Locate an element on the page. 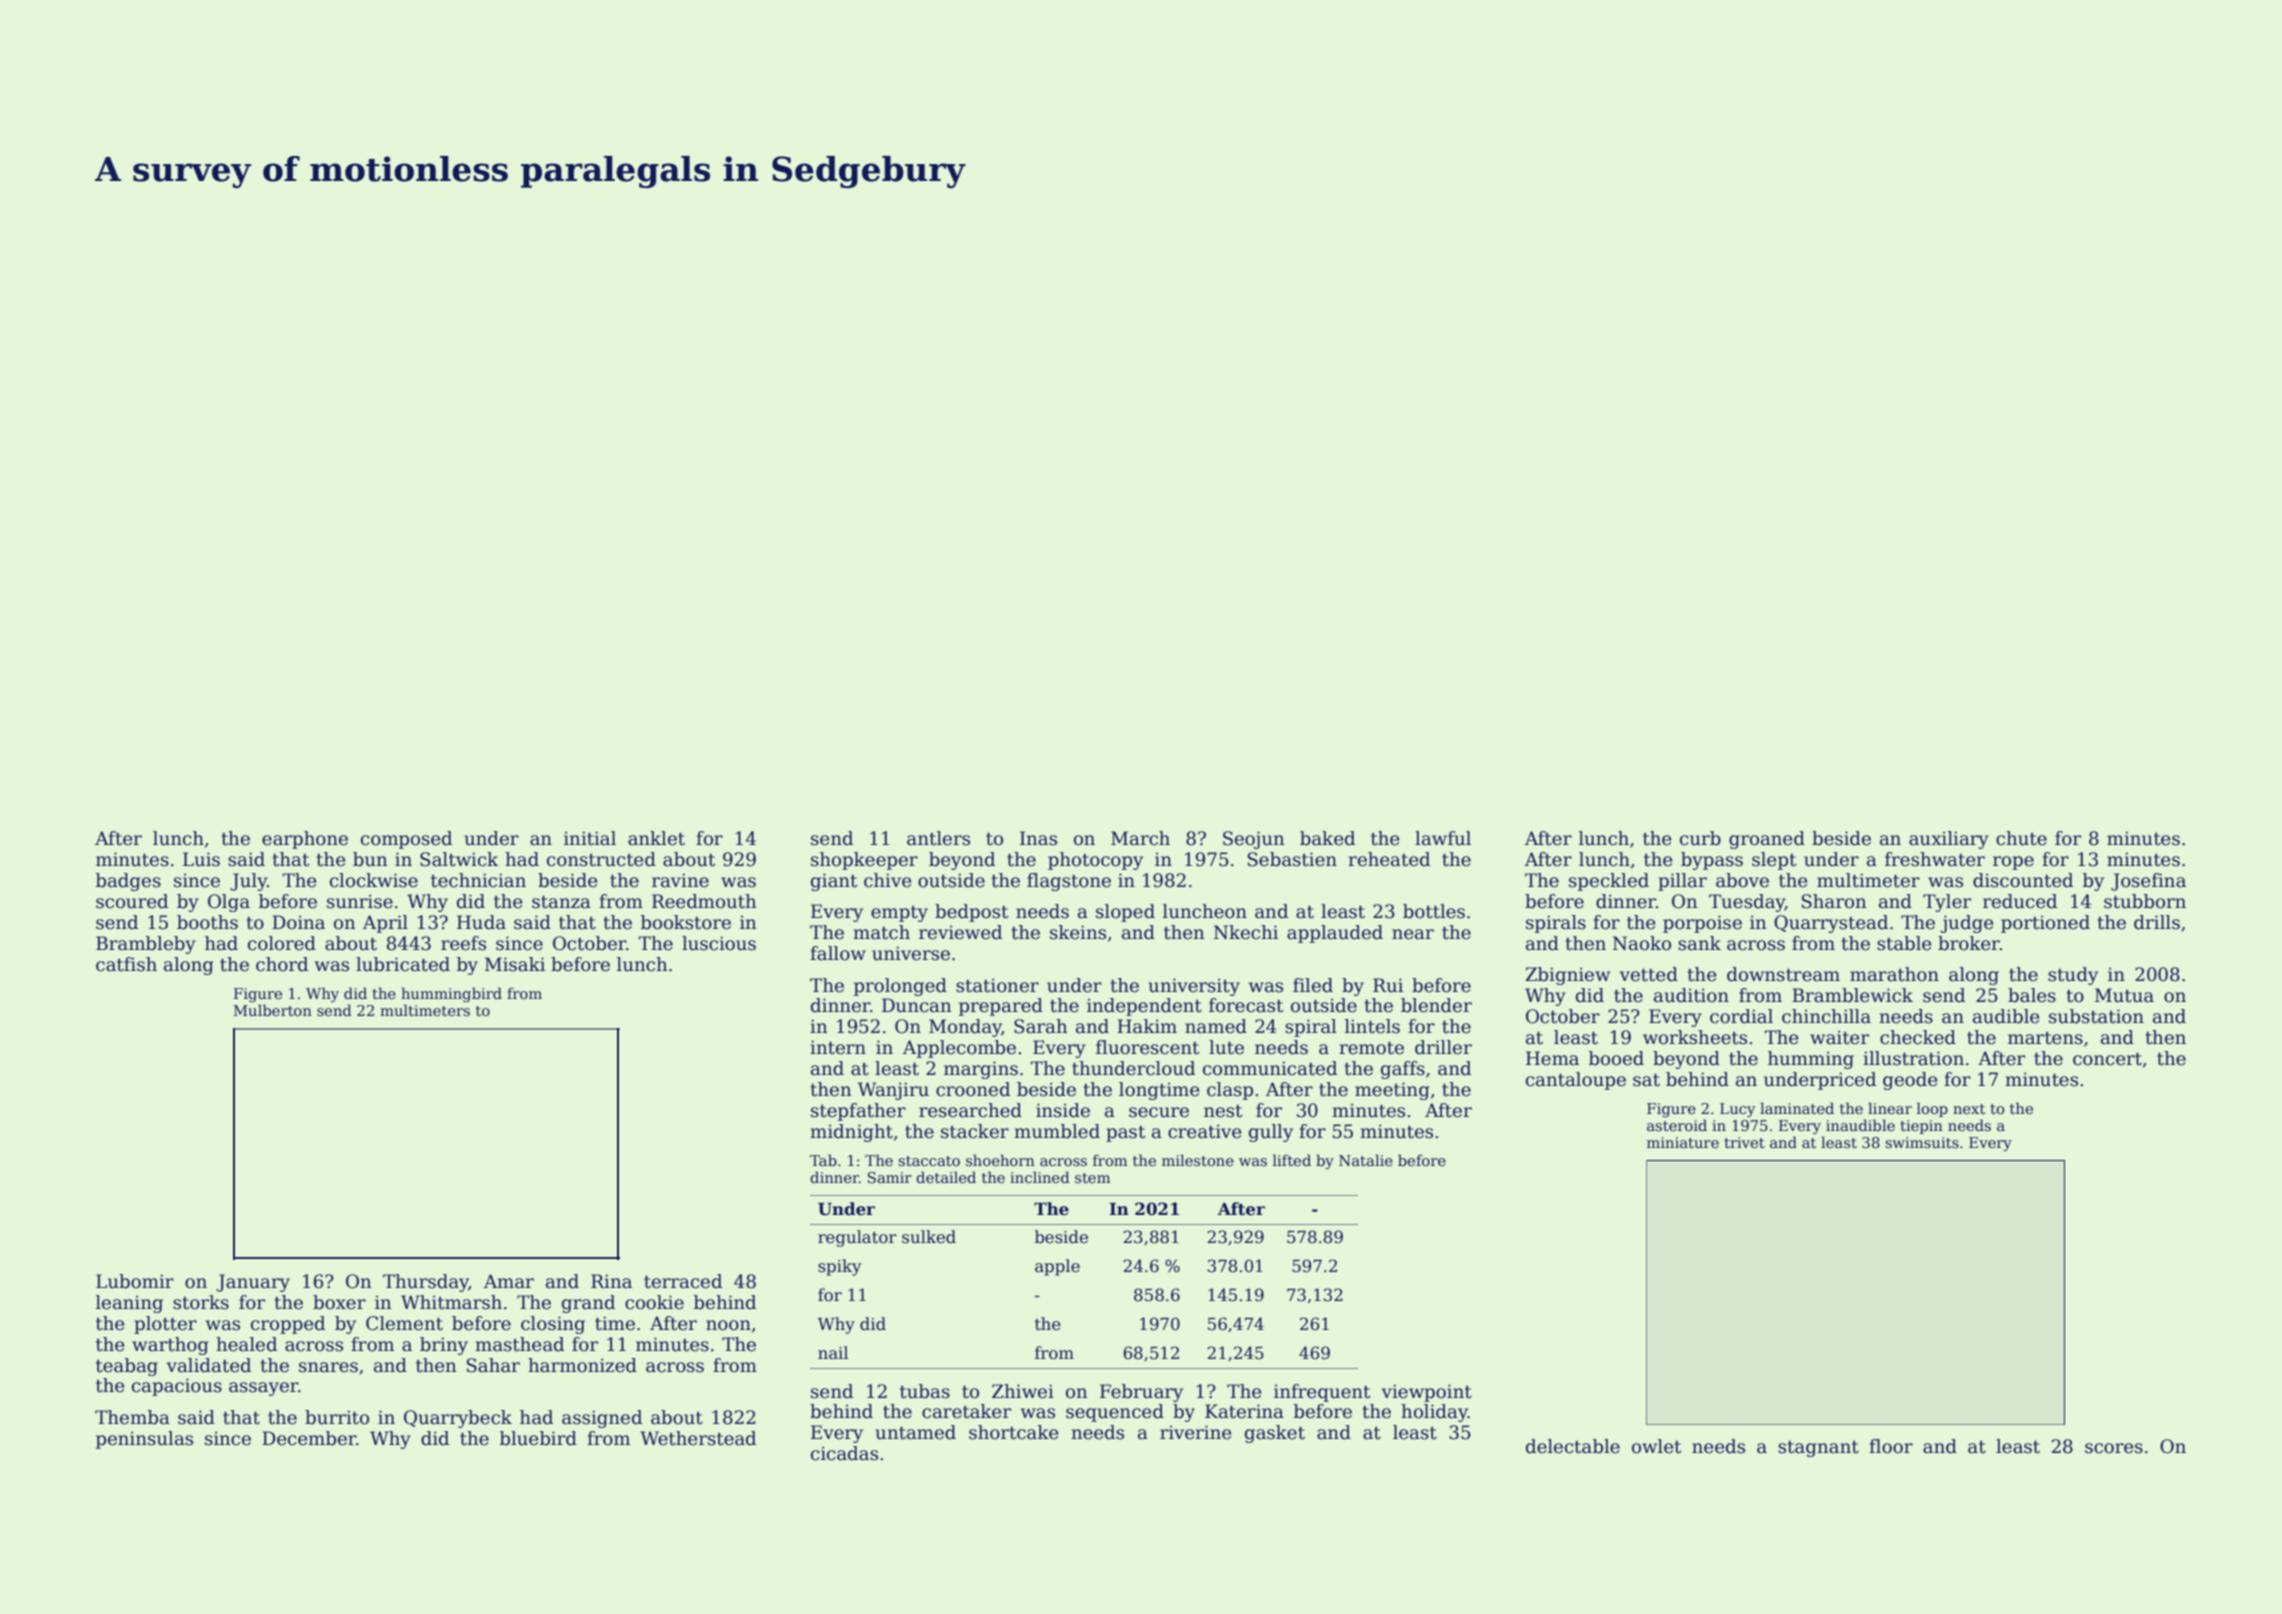 The width and height of the page is (2282, 1614). initial is located at coordinates (590, 838).
